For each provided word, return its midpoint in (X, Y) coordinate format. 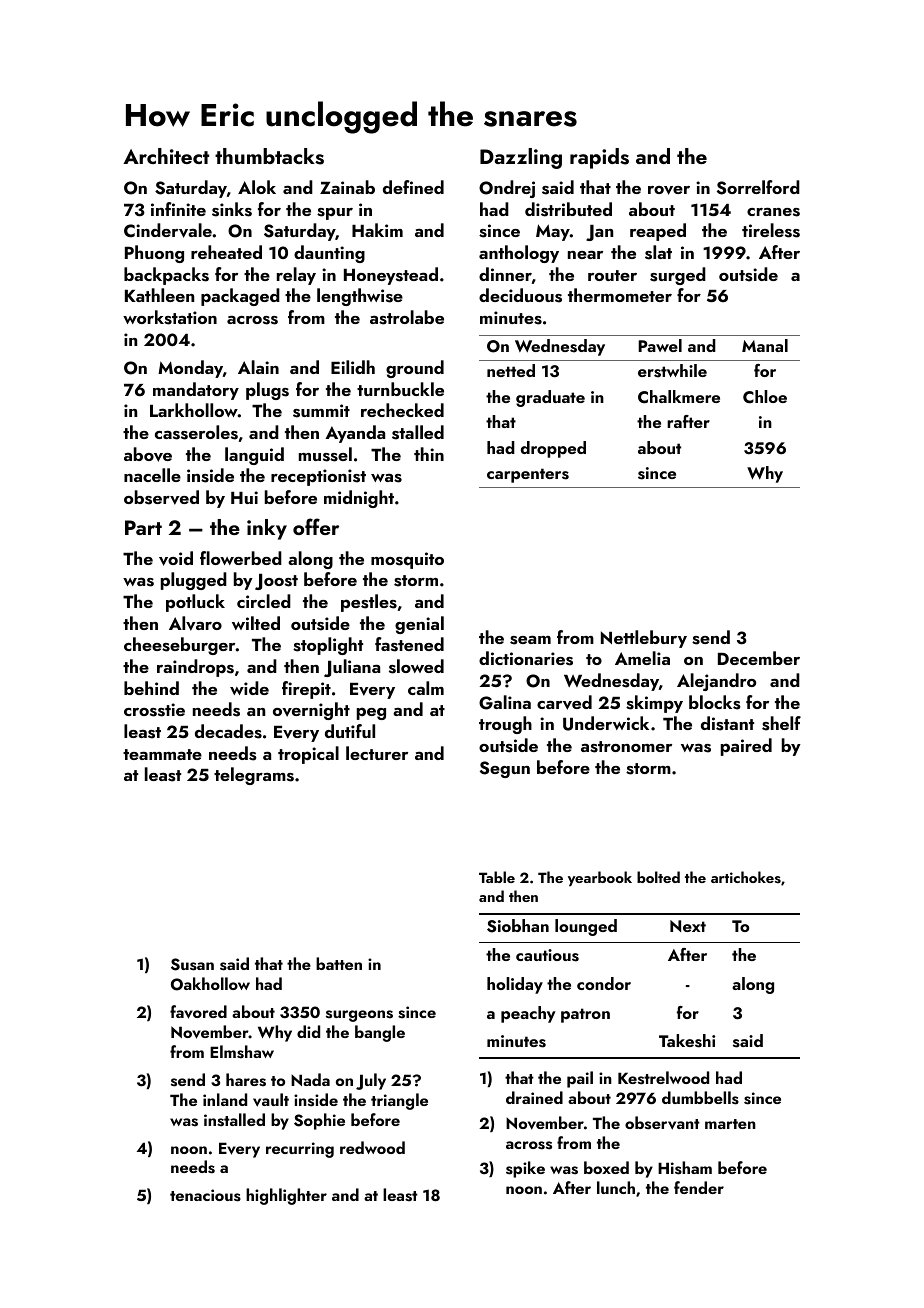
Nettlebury (644, 639)
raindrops (195, 668)
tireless (771, 230)
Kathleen (159, 295)
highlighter (286, 1196)
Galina (505, 702)
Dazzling (521, 158)
